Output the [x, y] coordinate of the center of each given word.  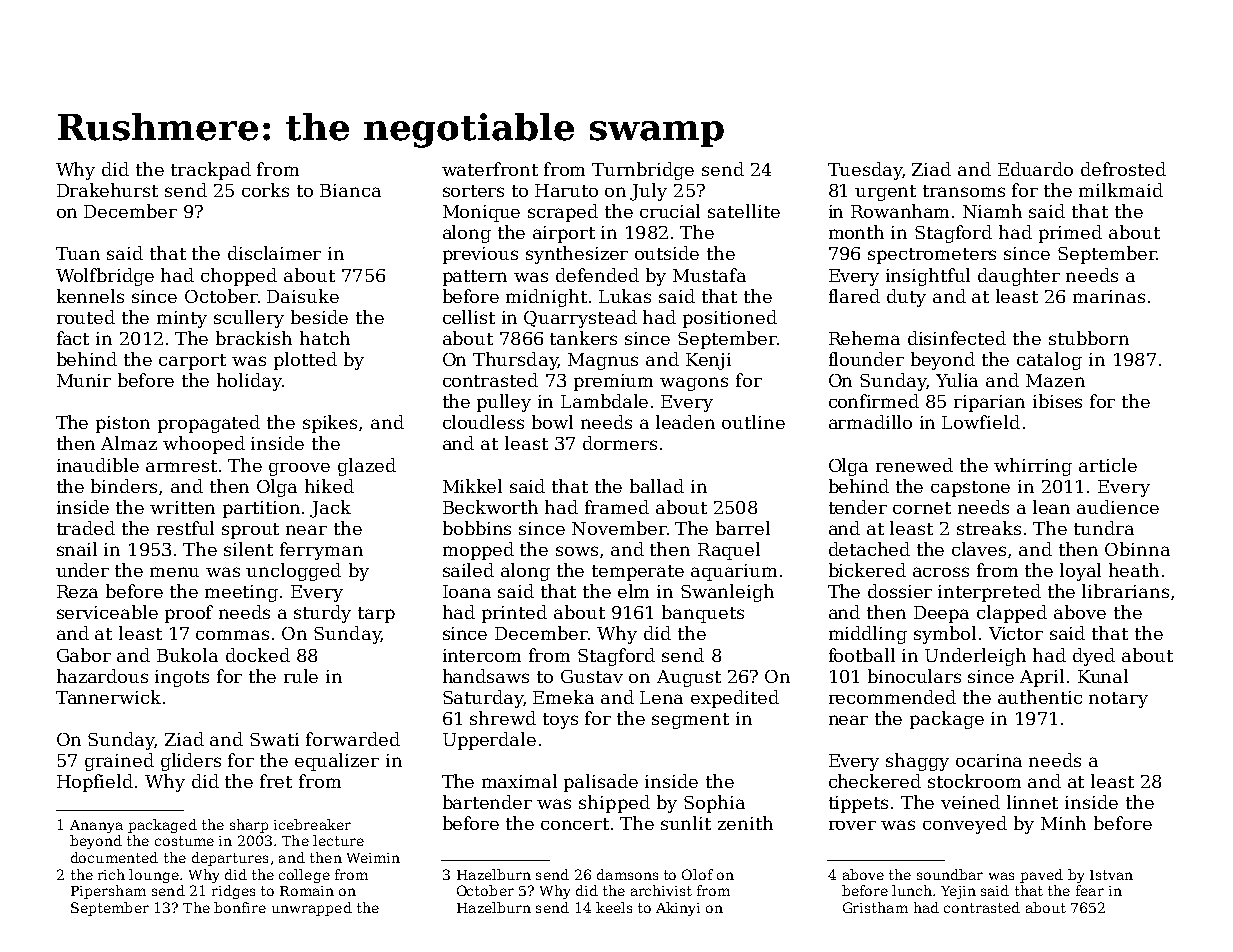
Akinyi [678, 909]
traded [86, 528]
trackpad [211, 171]
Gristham [875, 907]
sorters [473, 191]
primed [1070, 234]
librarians [1125, 591]
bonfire [240, 907]
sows [577, 551]
